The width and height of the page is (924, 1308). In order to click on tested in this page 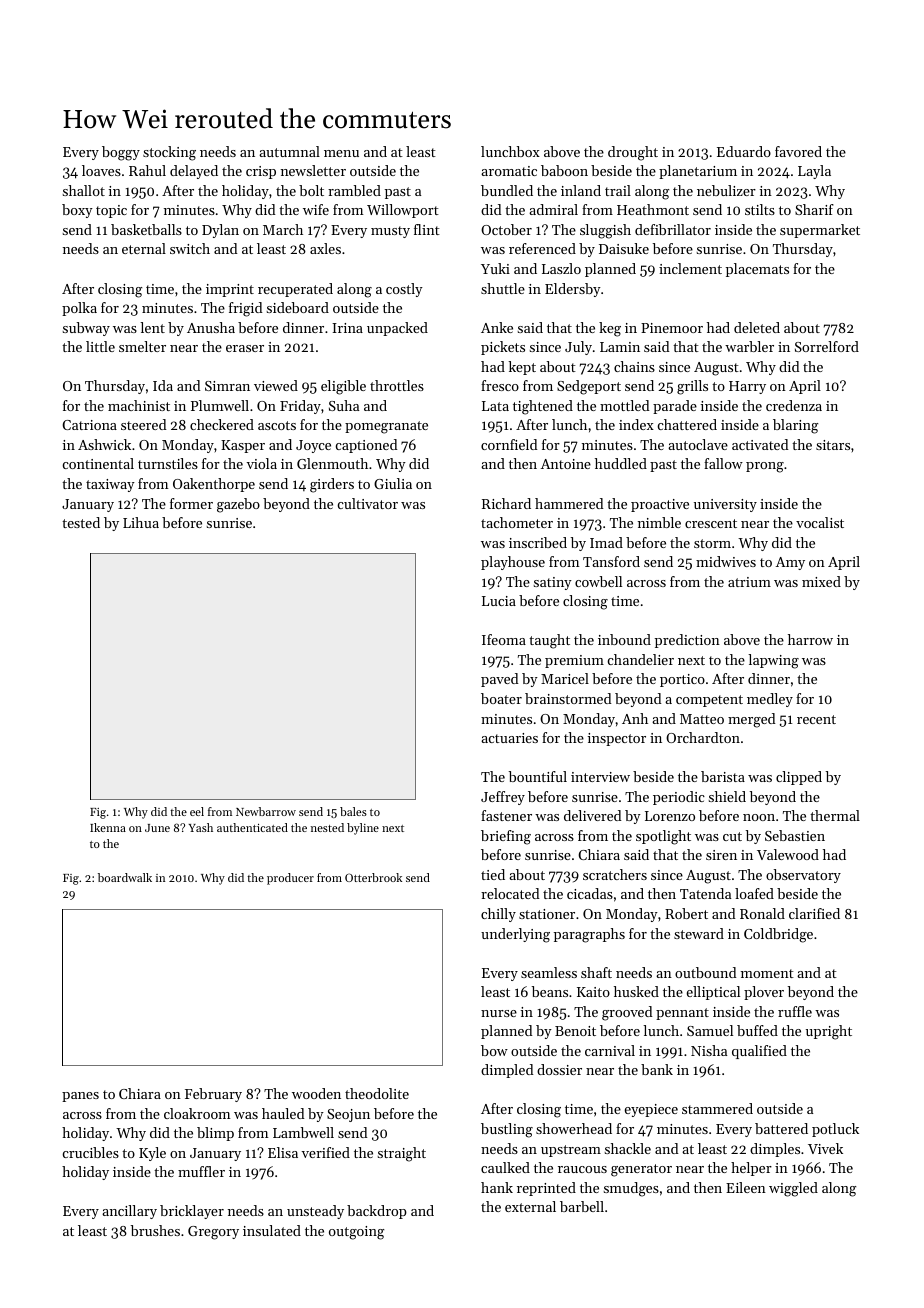, I will do `click(81, 522)`.
